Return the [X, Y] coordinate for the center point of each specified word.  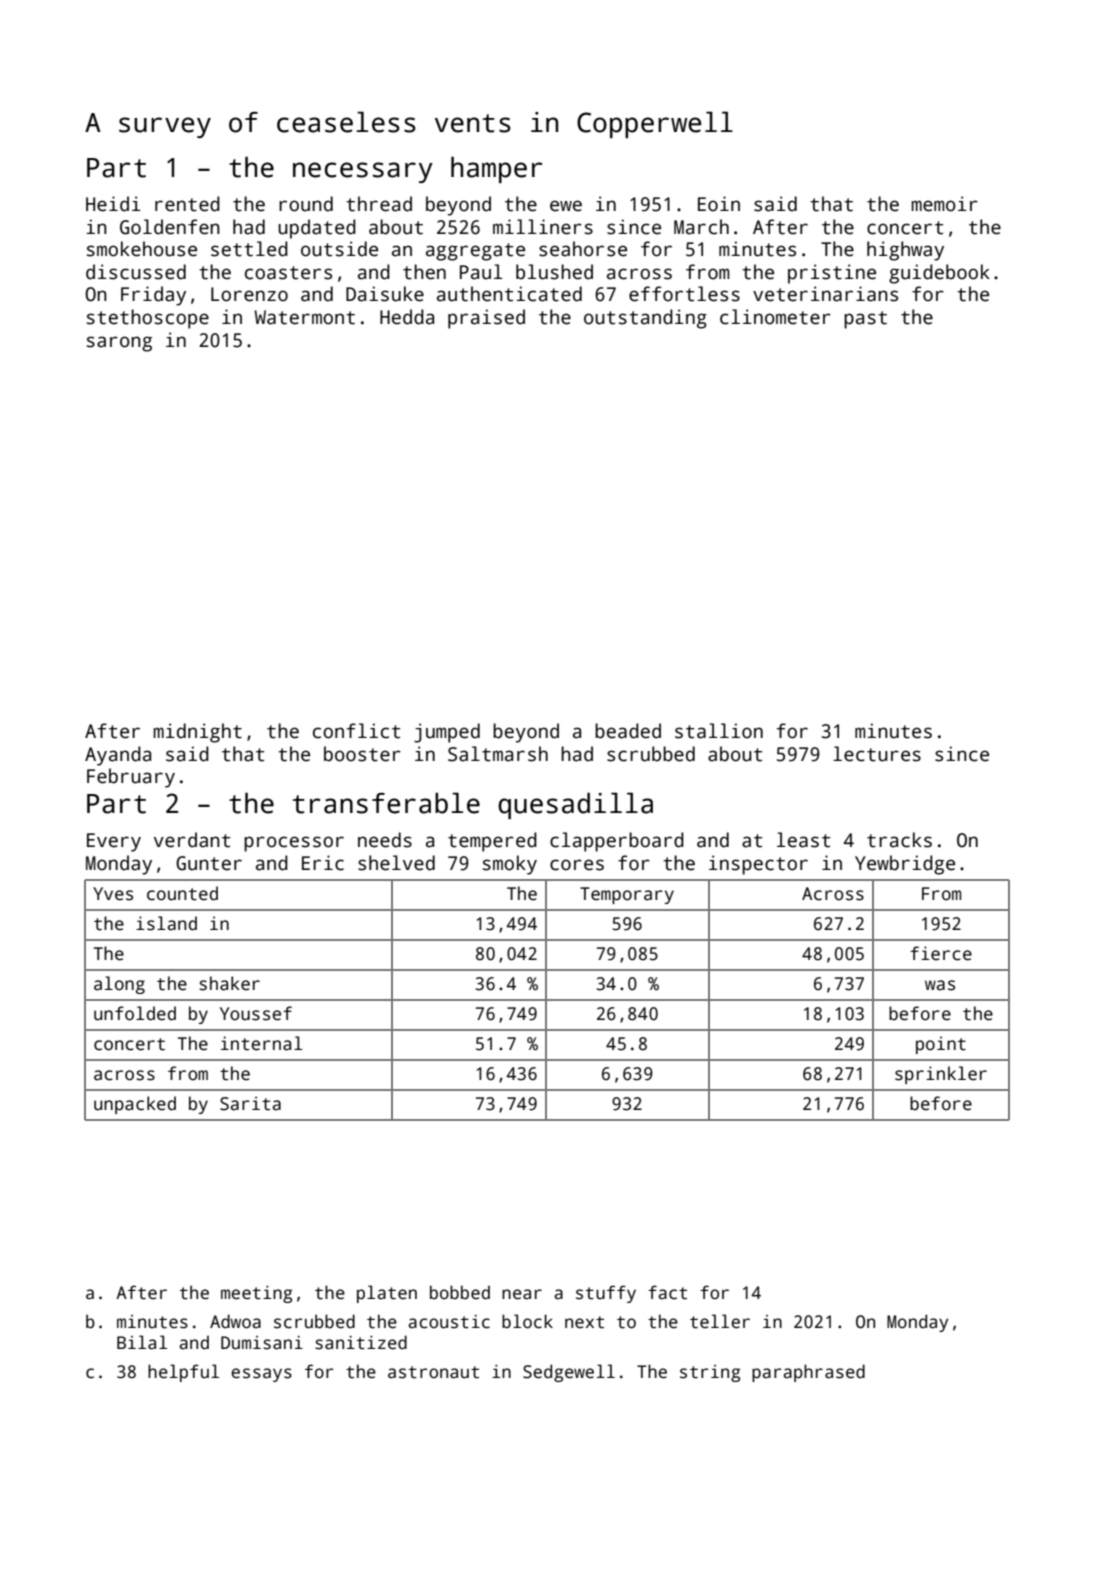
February [131, 778]
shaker [229, 983]
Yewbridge [905, 865]
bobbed [460, 1292]
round [306, 204]
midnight [198, 733]
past [865, 320]
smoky [510, 865]
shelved [396, 863]
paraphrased [808, 1373]
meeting [256, 1294]
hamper [497, 169]
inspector [758, 865]
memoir [945, 204]
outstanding [645, 319]
